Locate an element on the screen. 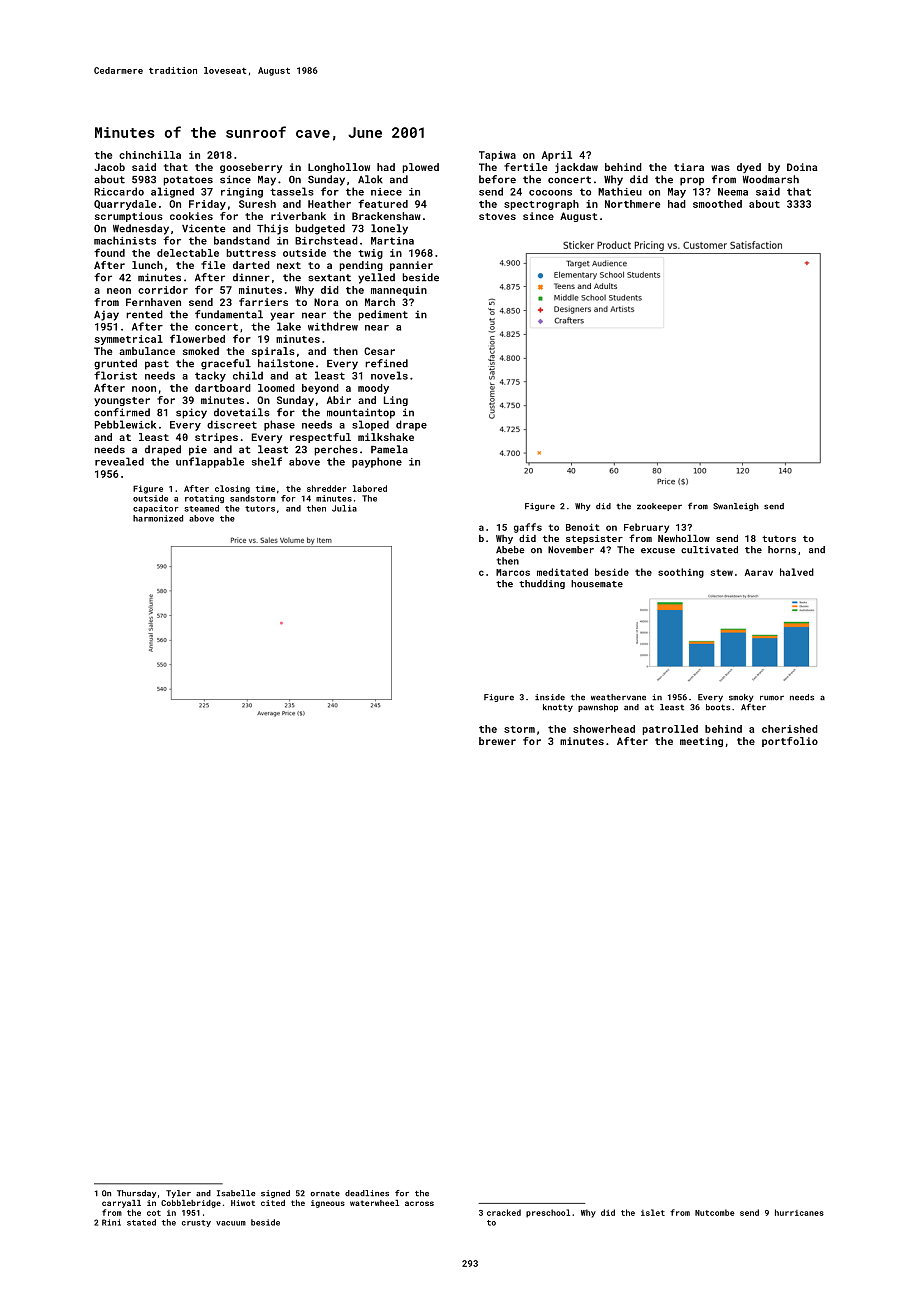  hurricanes is located at coordinates (799, 1212).
